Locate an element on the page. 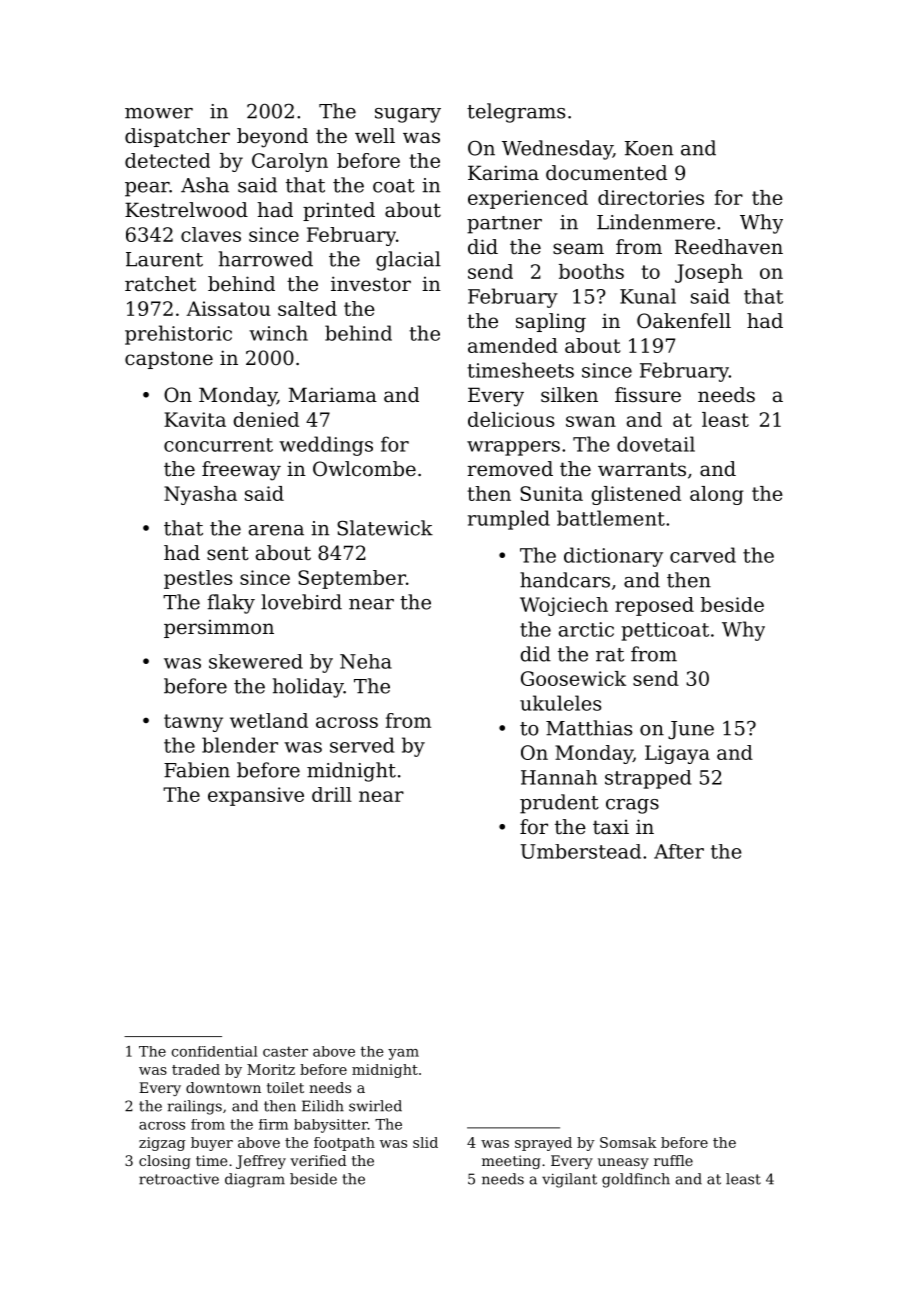 The image size is (908, 1316). persimmon is located at coordinates (219, 629).
